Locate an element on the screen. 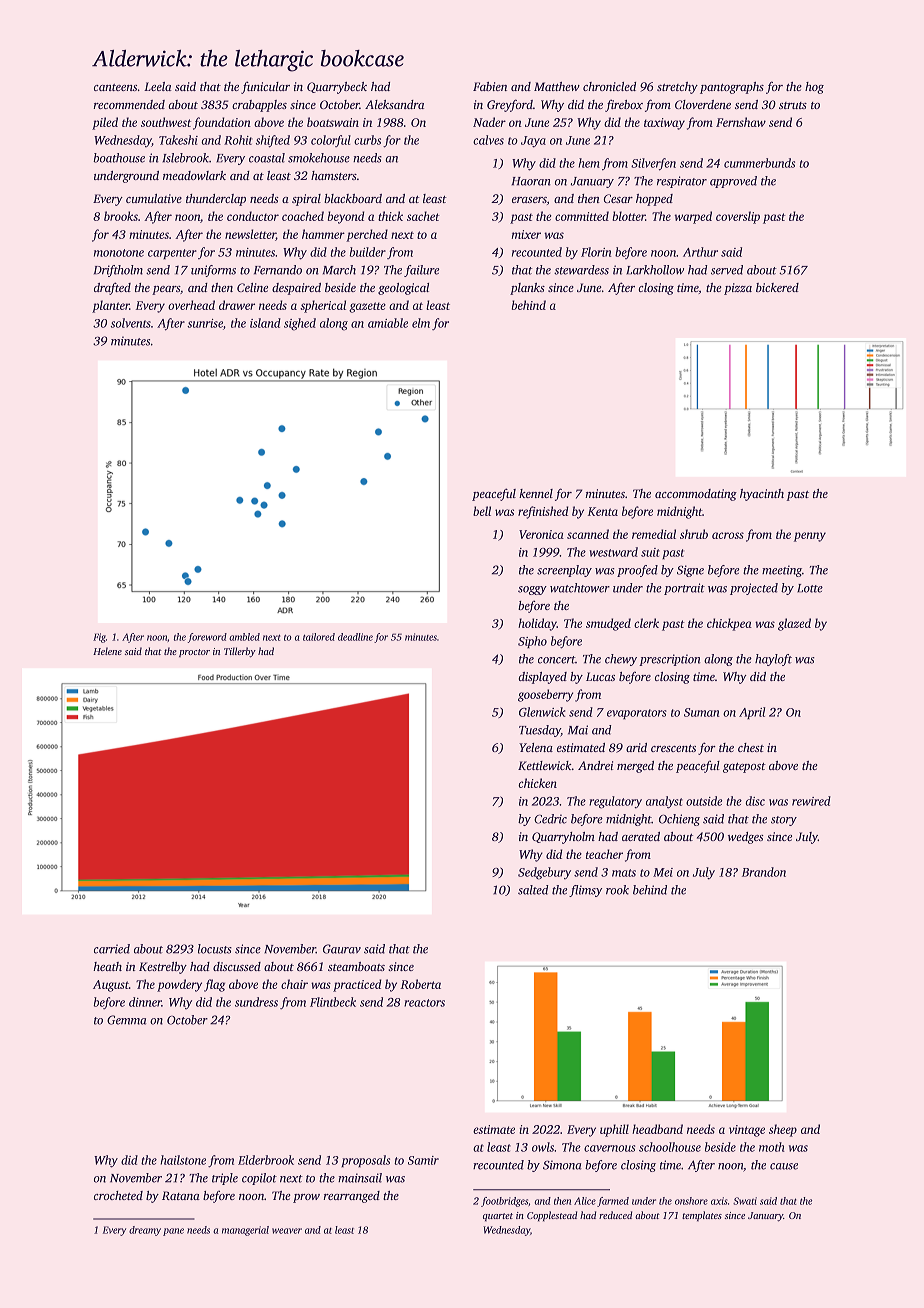 The height and width of the screenshot is (1308, 924). hyacinth is located at coordinates (762, 495).
